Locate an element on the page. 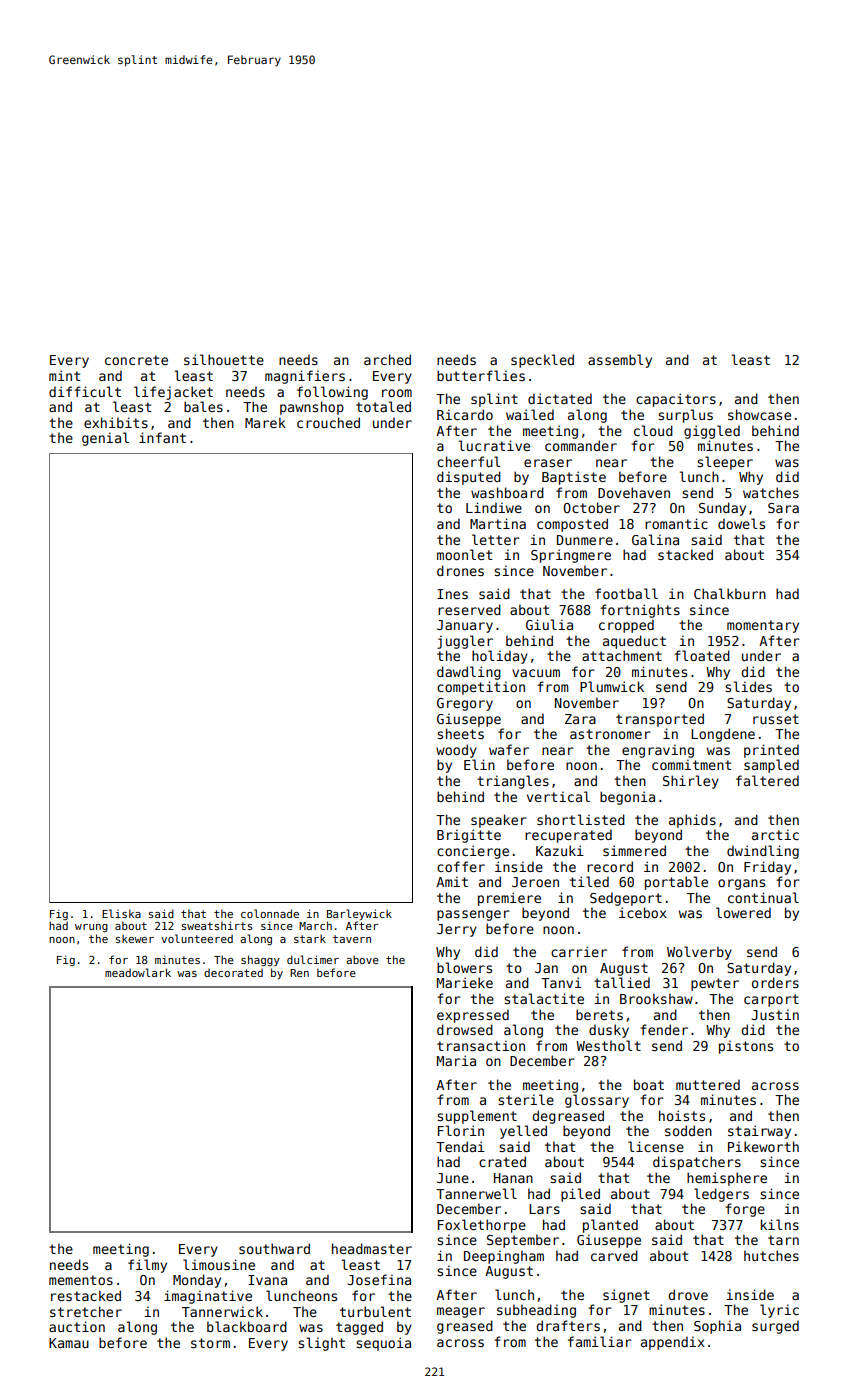 This page has height=1400, width=849. russet is located at coordinates (776, 719).
